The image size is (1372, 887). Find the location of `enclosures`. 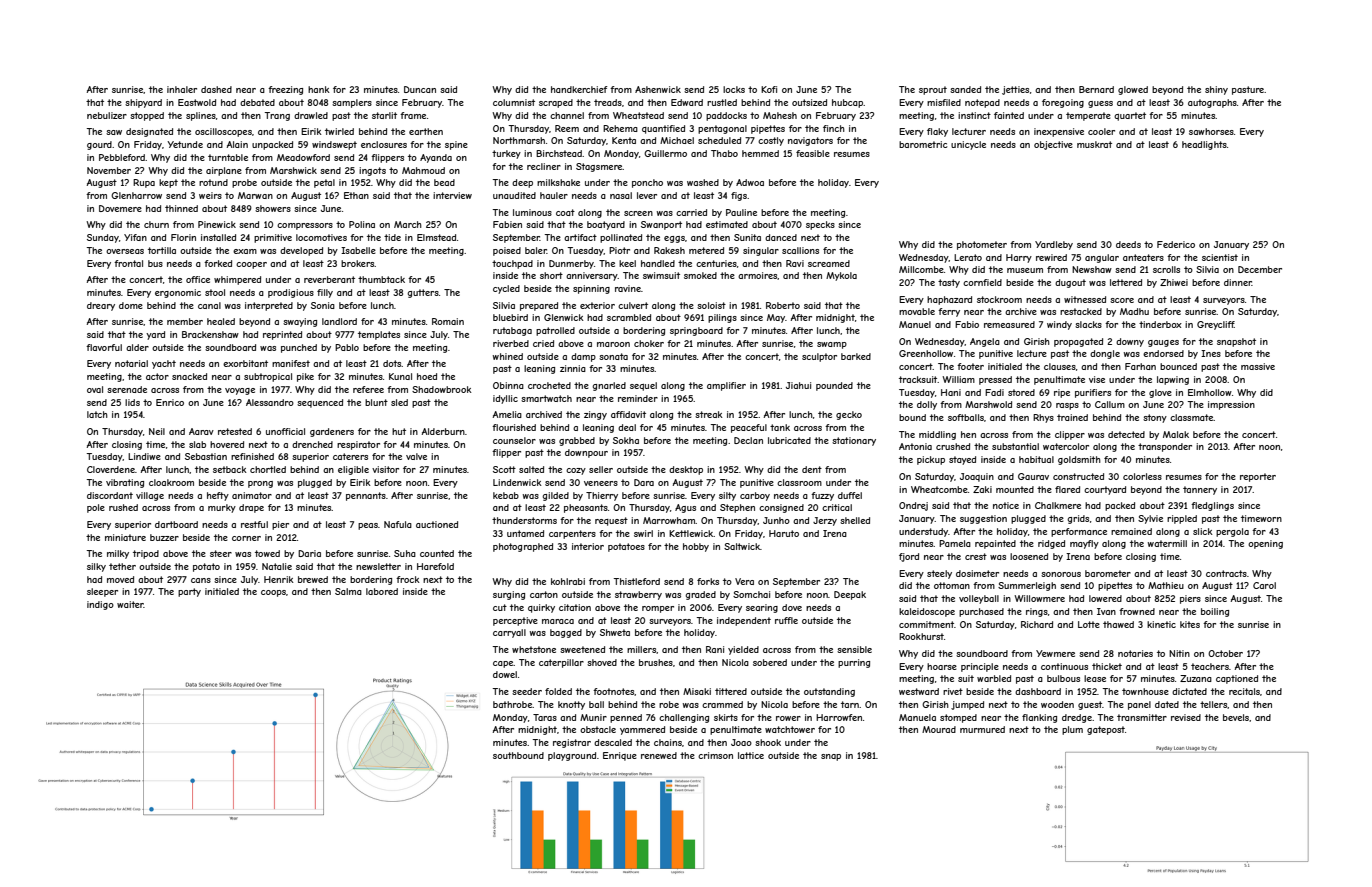

enclosures is located at coordinates (384, 144).
